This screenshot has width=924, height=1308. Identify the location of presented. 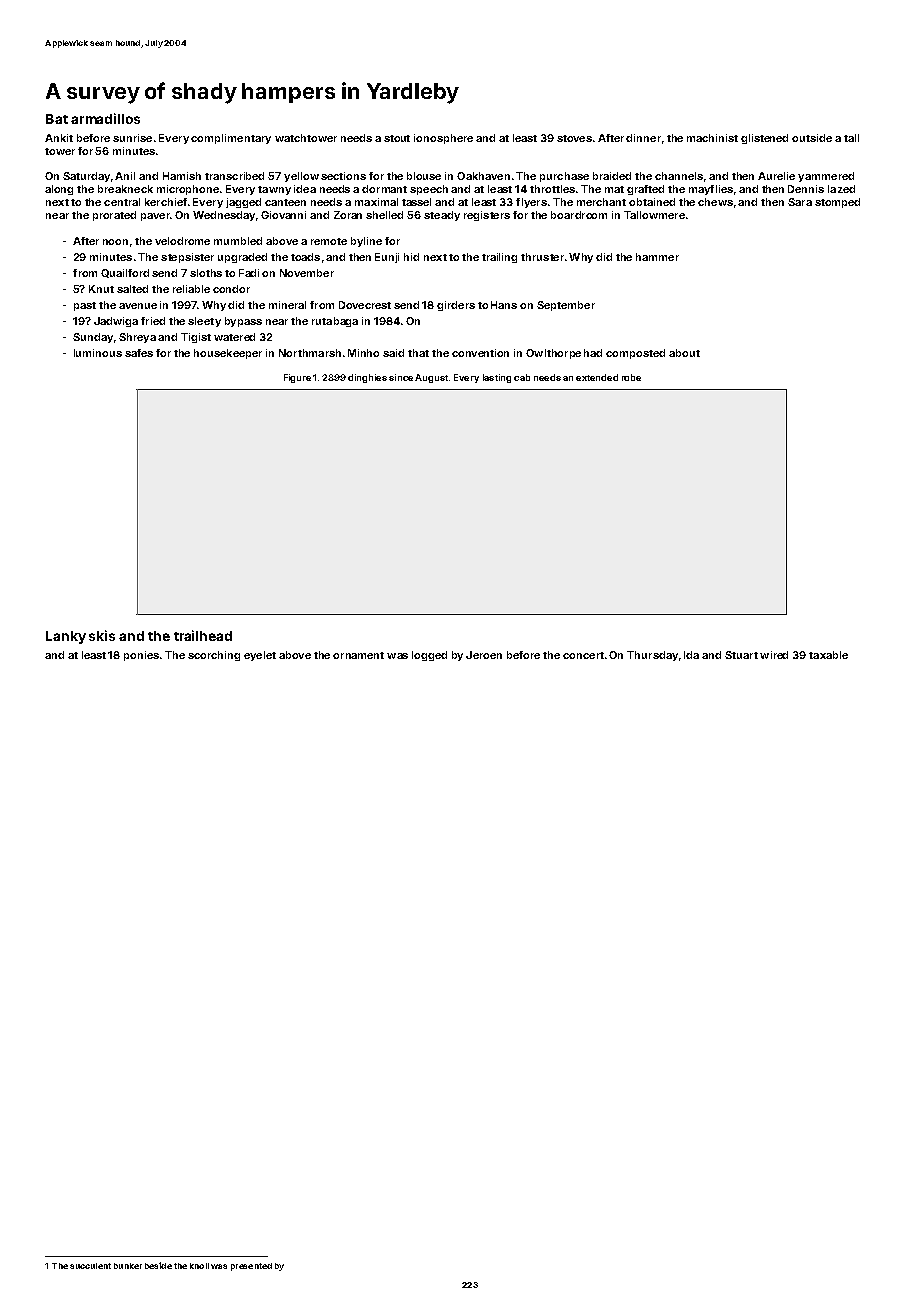
(251, 1267).
